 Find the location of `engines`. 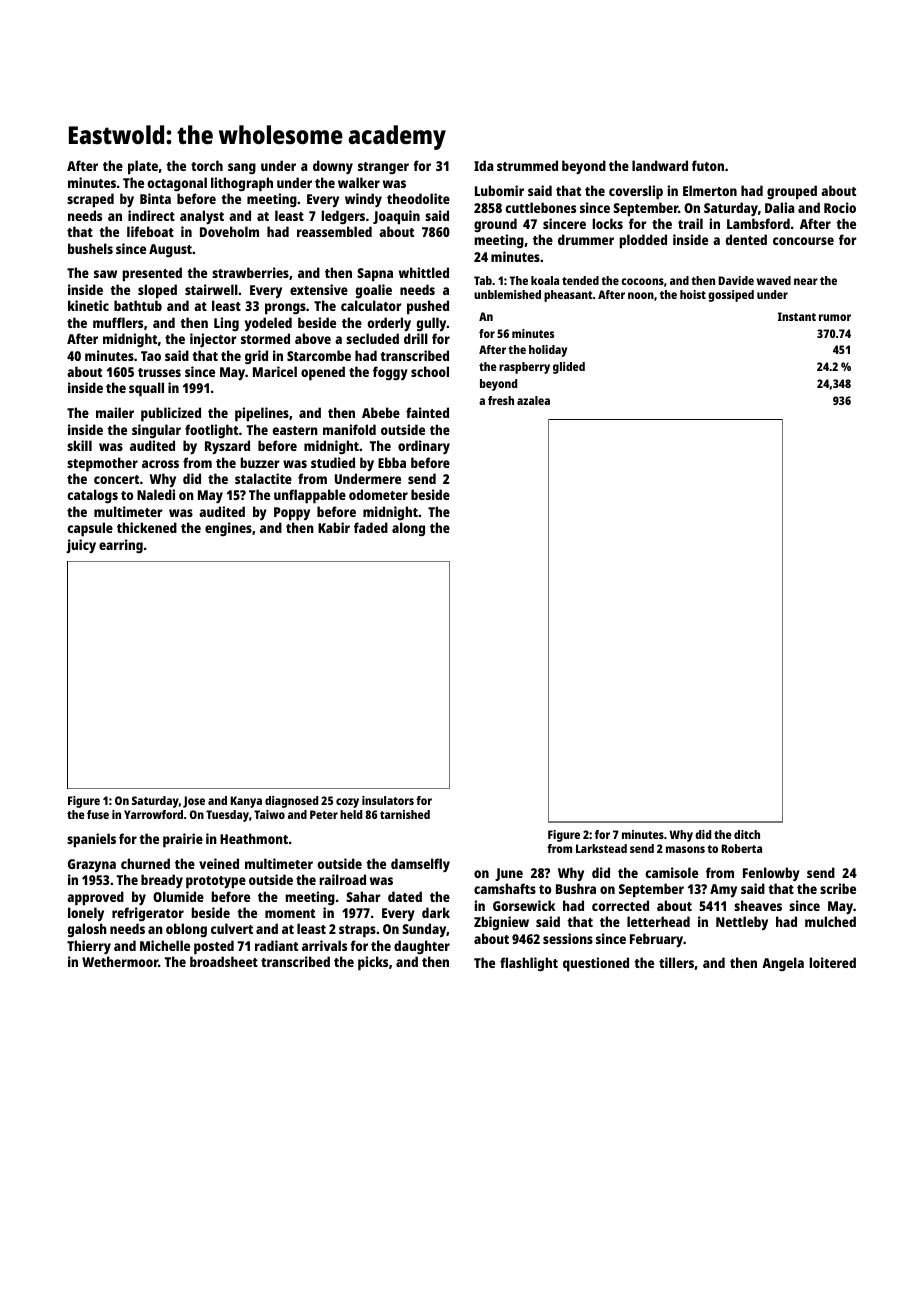

engines is located at coordinates (228, 529).
